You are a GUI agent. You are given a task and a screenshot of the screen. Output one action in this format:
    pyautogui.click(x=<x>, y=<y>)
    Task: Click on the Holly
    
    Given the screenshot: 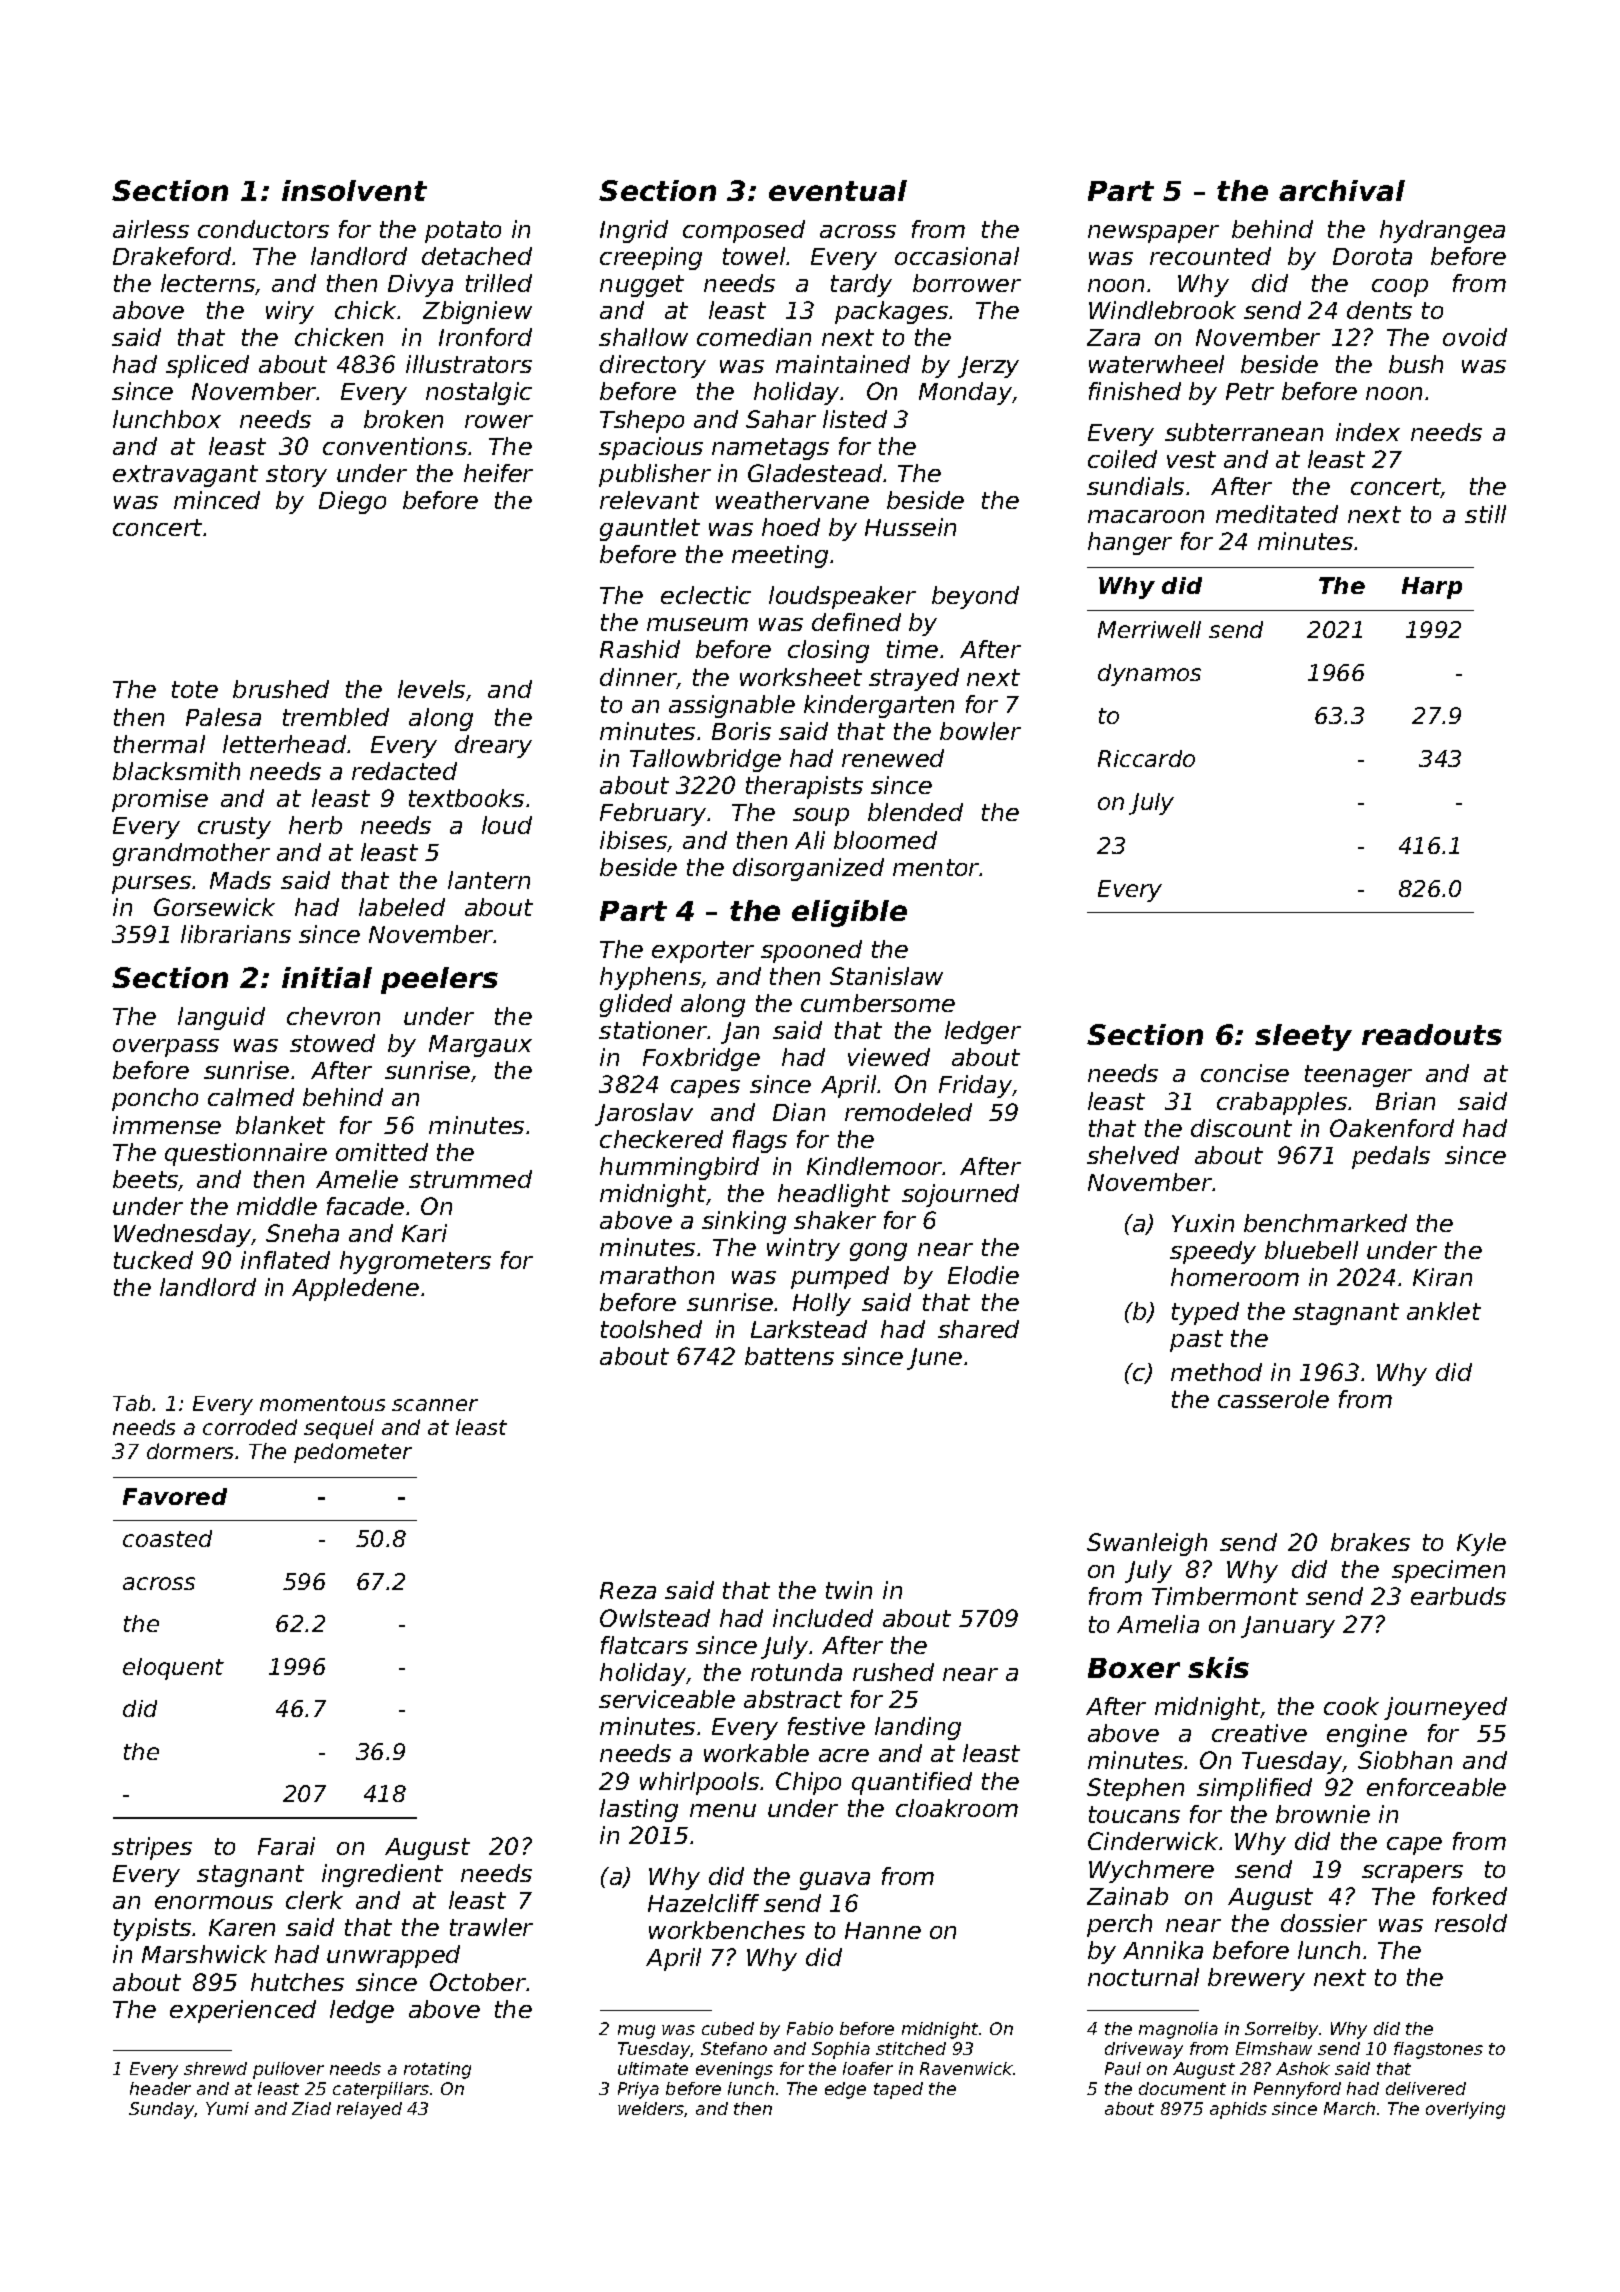 What is the action you would take?
    pyautogui.click(x=822, y=1304)
